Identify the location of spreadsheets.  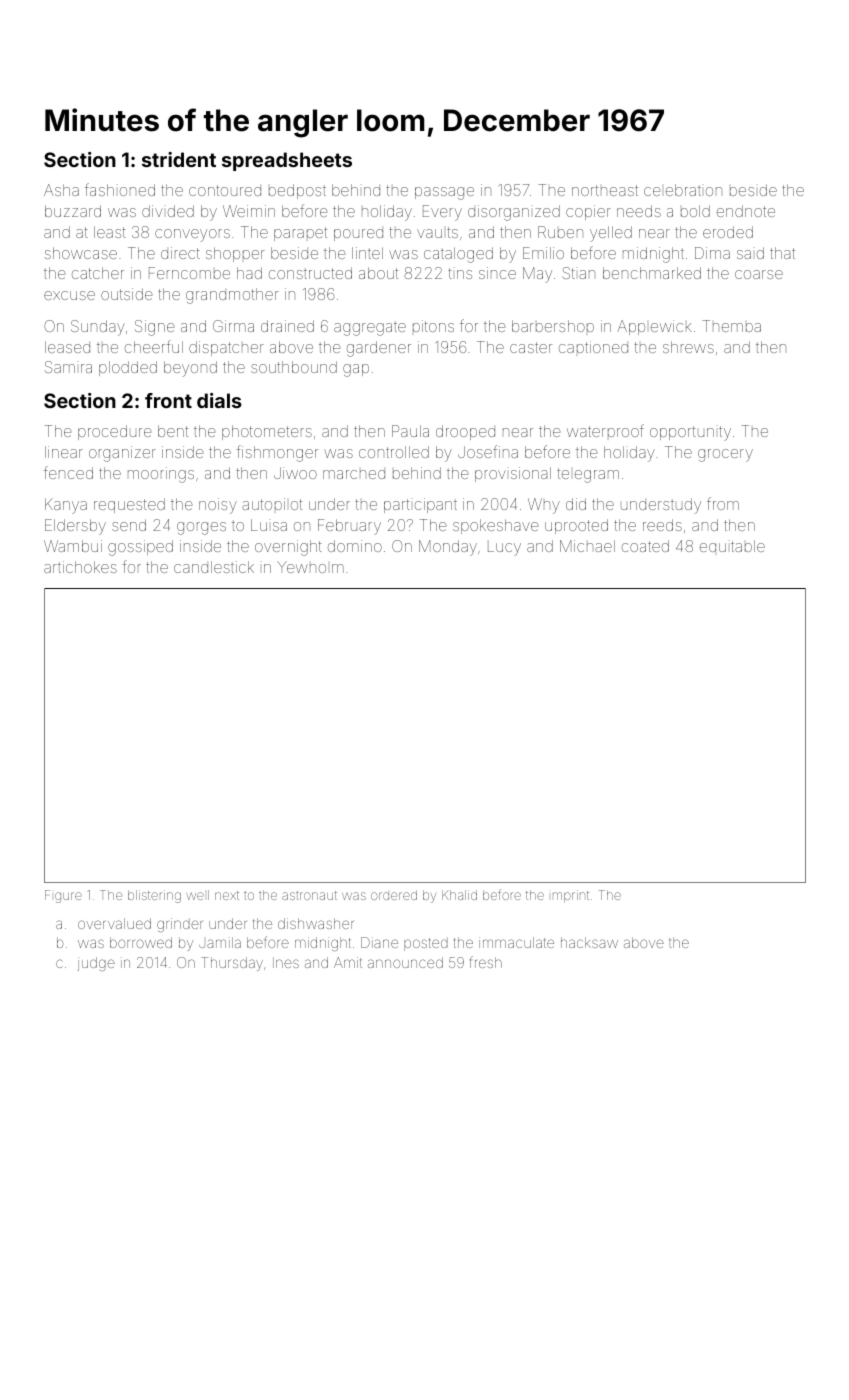
(287, 161).
